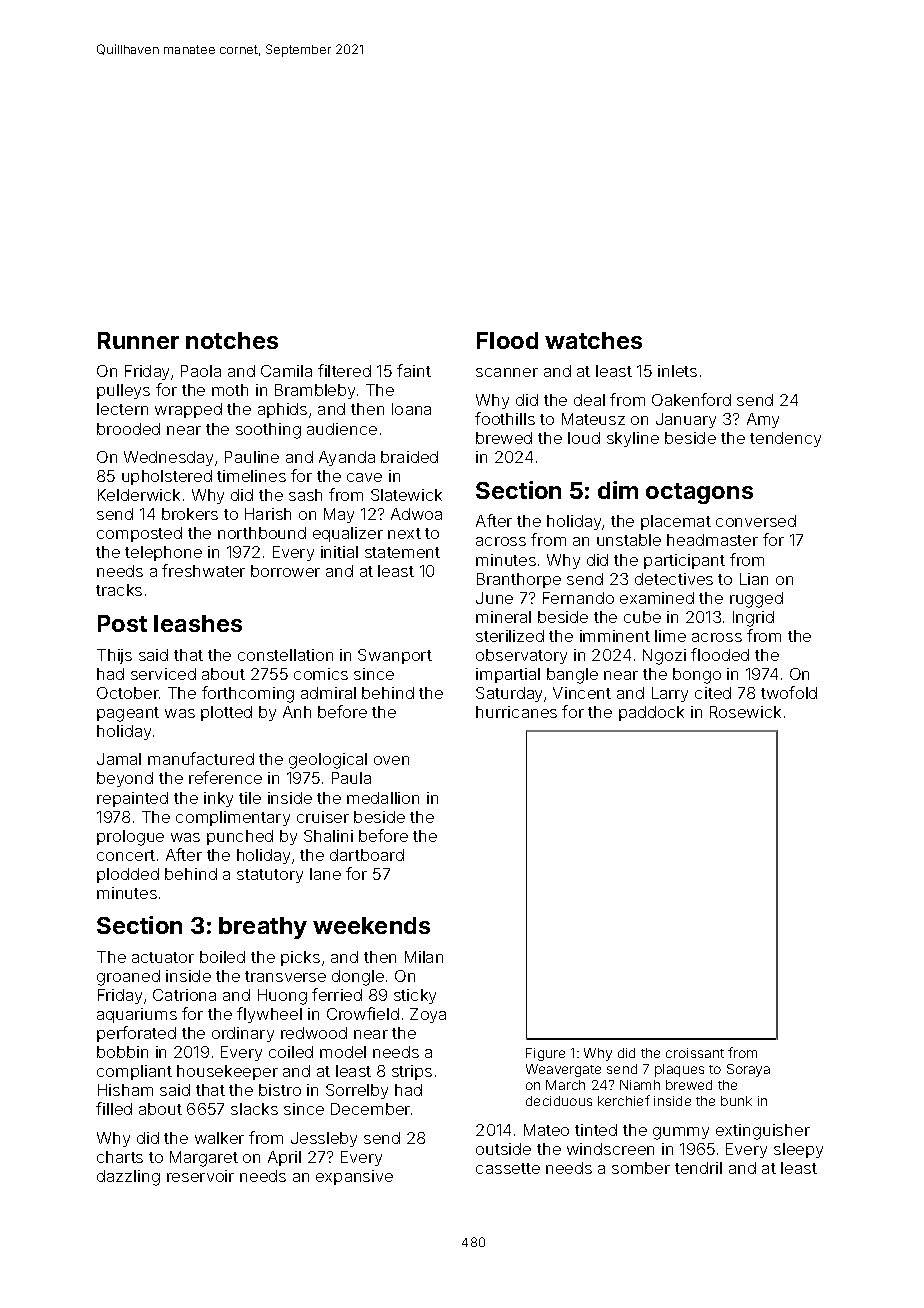 This image has height=1308, width=924. Describe the element at coordinates (508, 1168) in the image. I see `cassette` at that location.
